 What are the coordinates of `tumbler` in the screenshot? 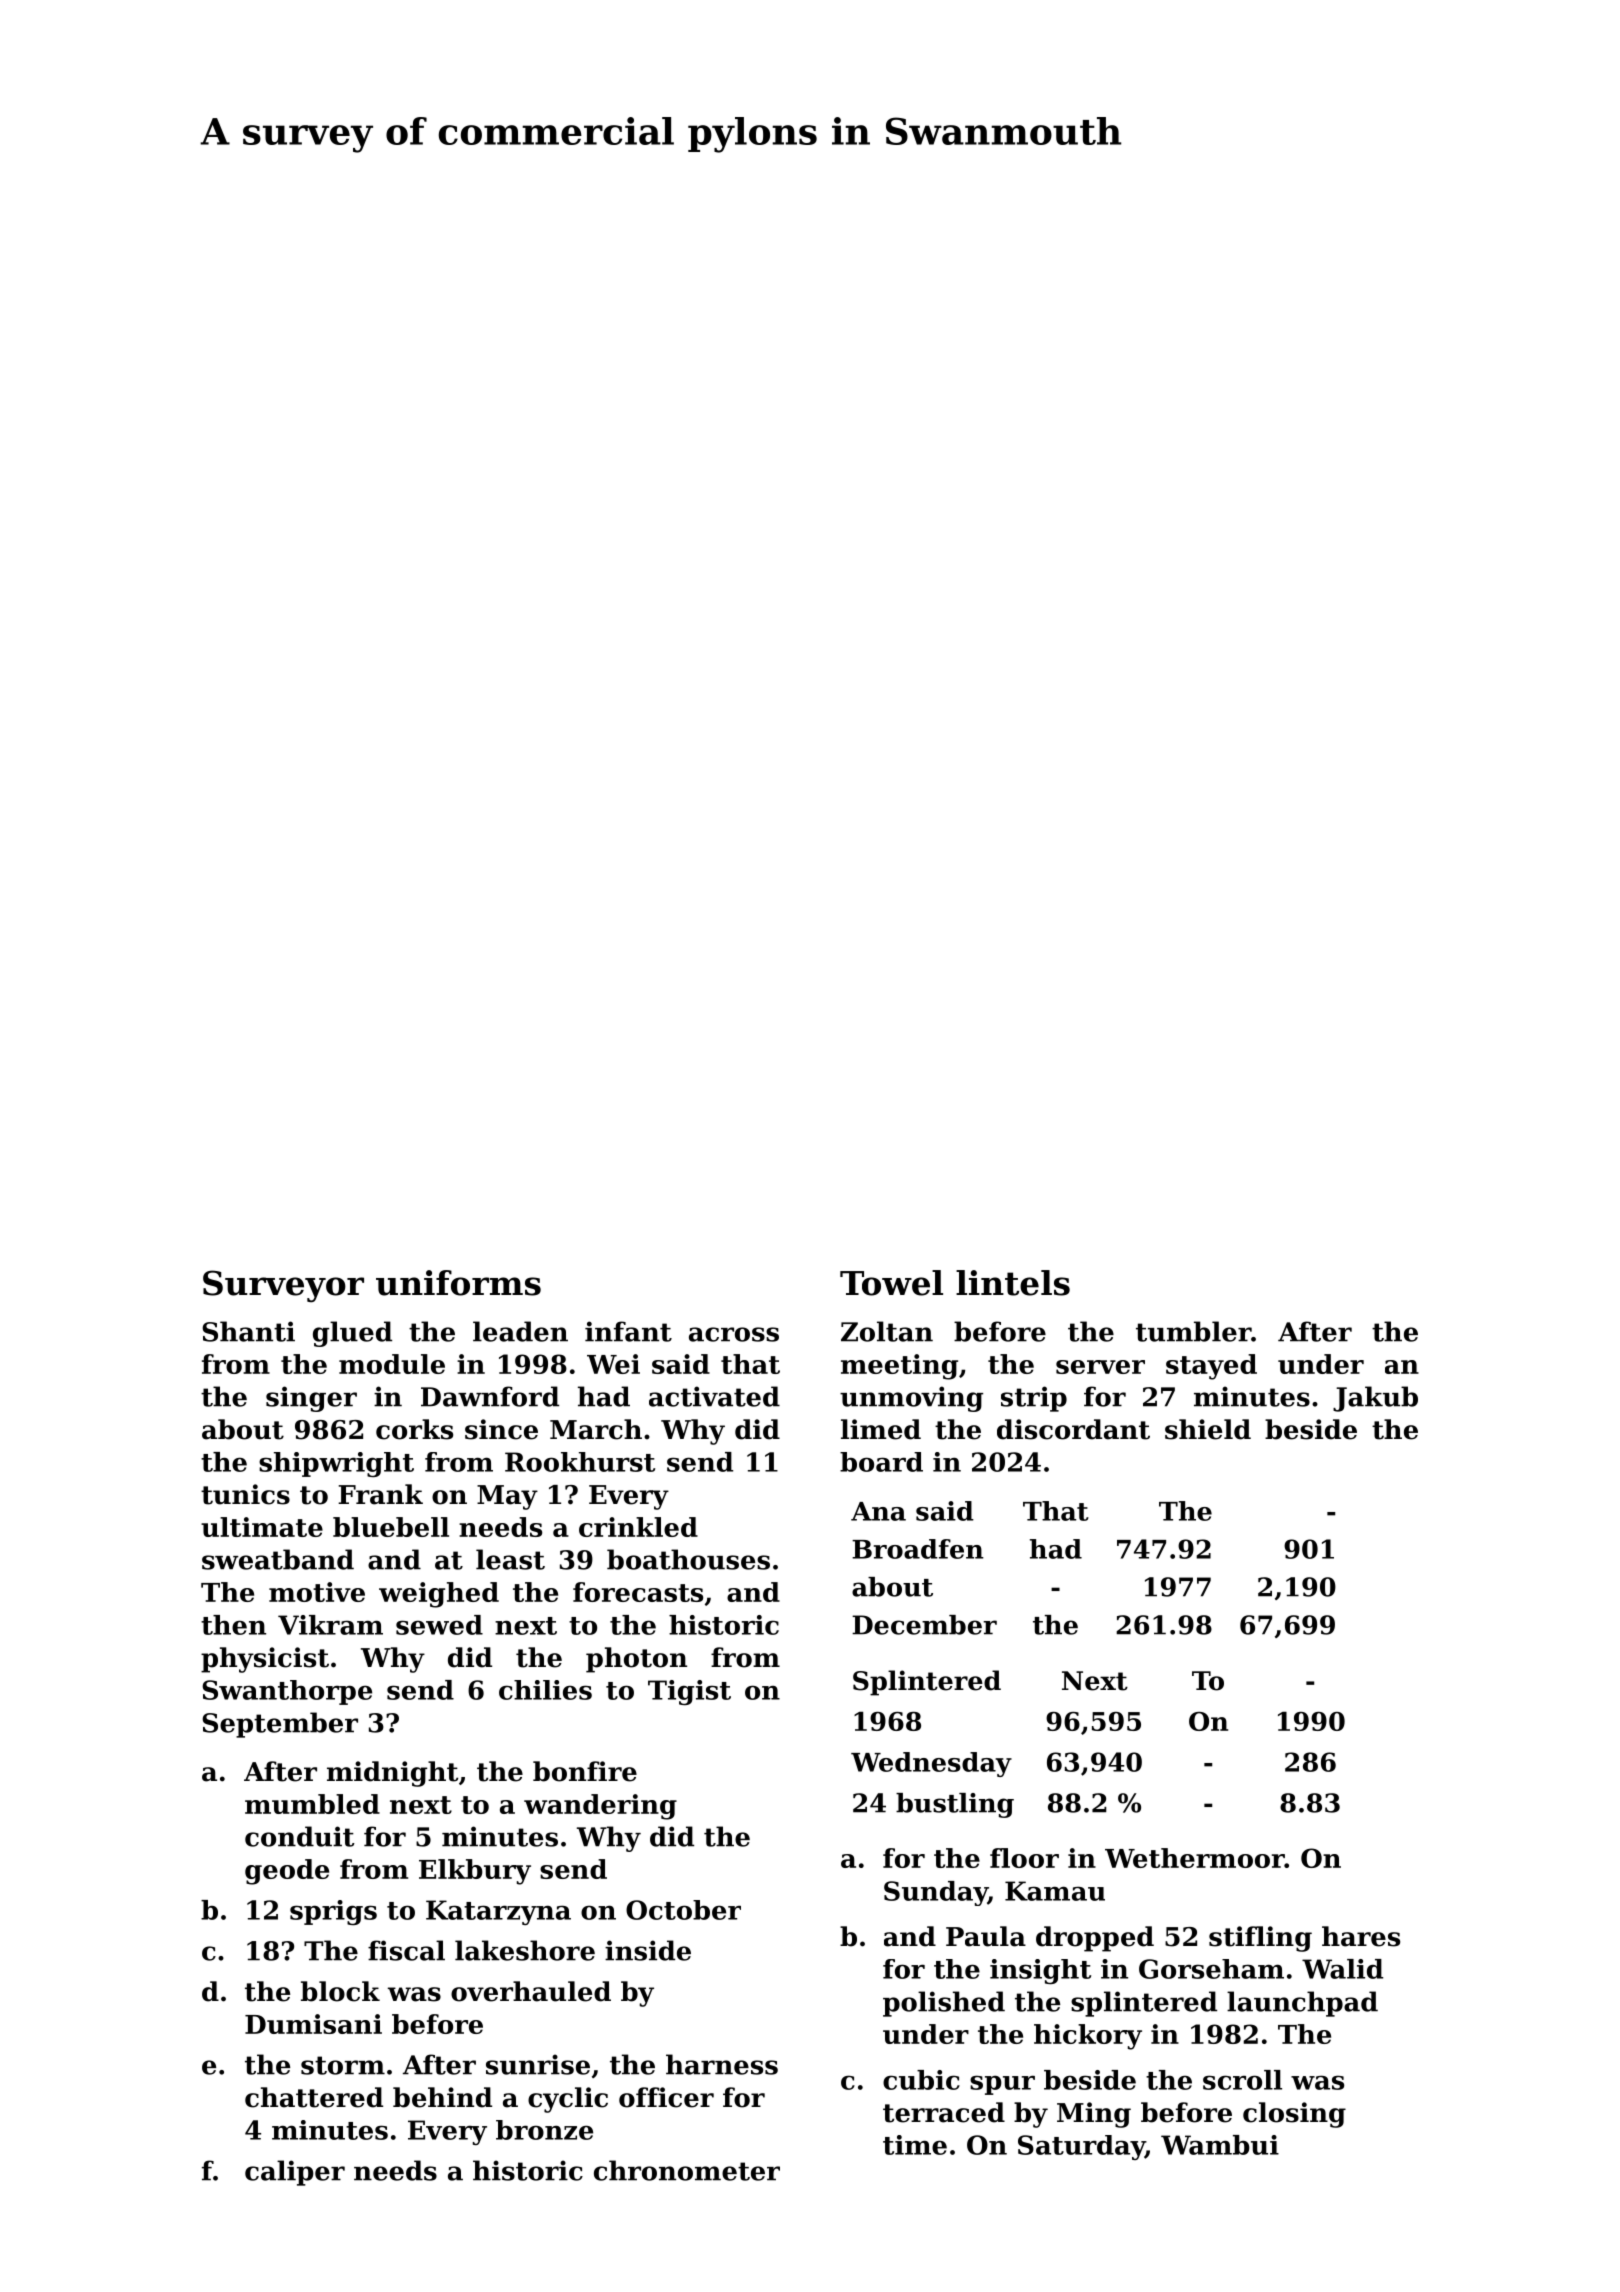 It's located at (1193, 1331).
